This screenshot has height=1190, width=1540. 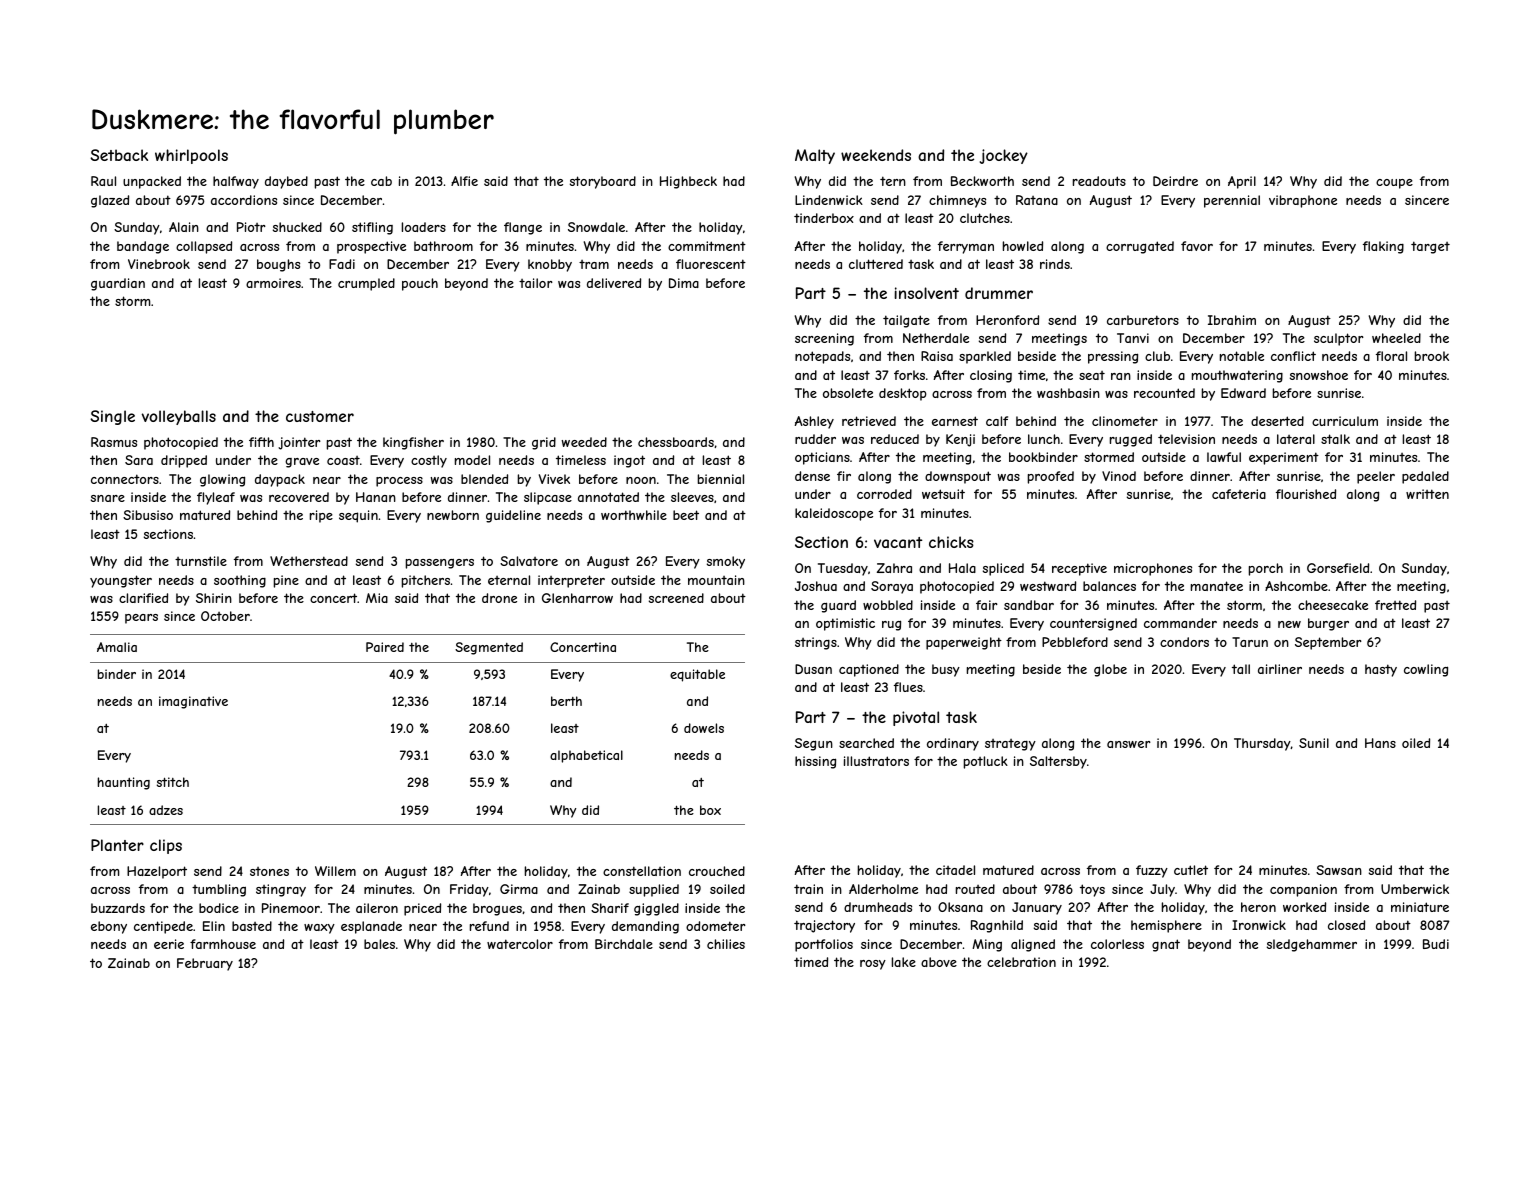 What do you see at coordinates (1262, 744) in the screenshot?
I see `Thursday` at bounding box center [1262, 744].
